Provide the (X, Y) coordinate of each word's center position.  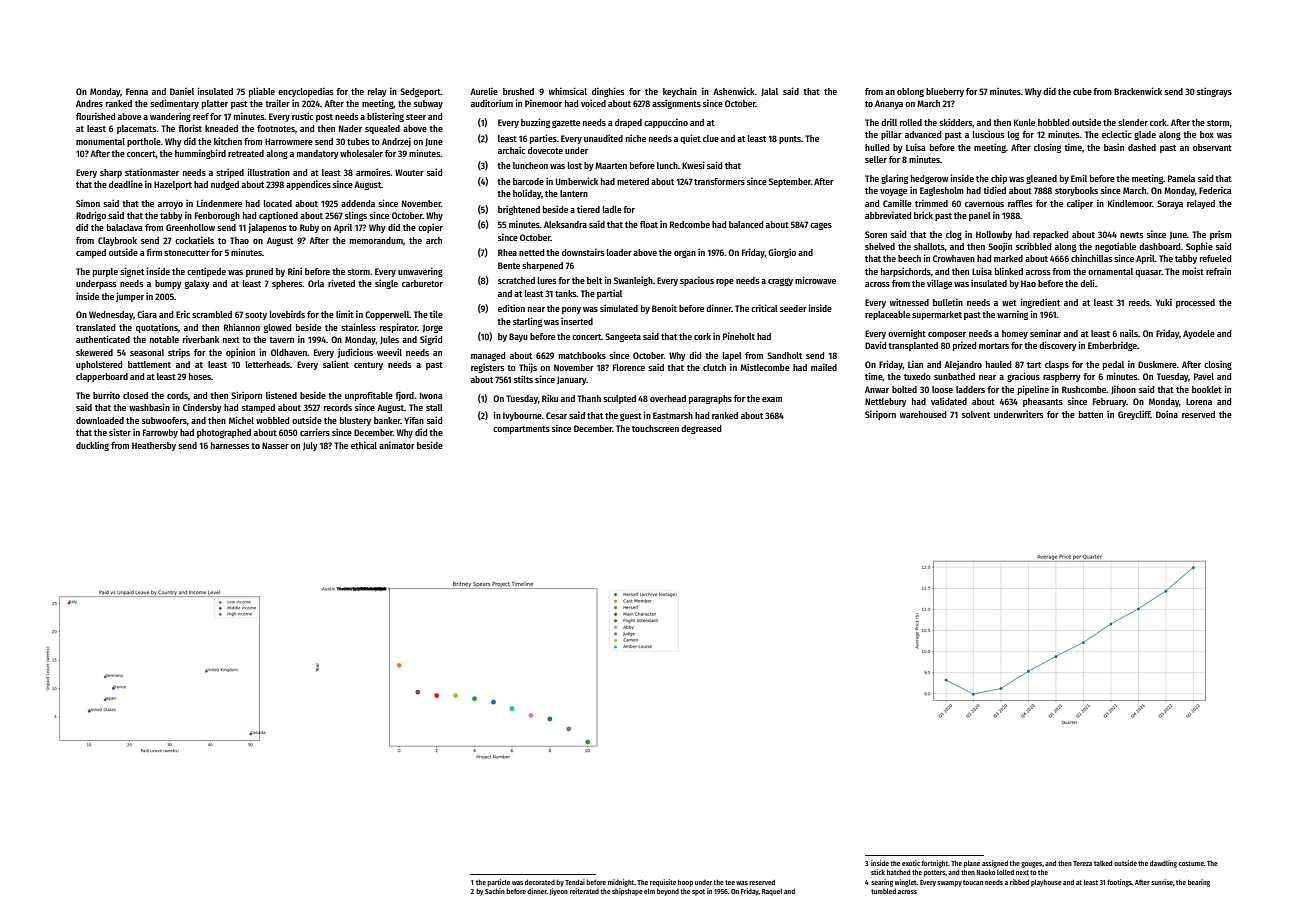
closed (135, 395)
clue (711, 138)
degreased (701, 429)
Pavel (1204, 376)
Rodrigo (91, 216)
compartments (521, 430)
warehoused (923, 414)
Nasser (275, 445)
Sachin (495, 891)
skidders (956, 122)
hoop (685, 883)
